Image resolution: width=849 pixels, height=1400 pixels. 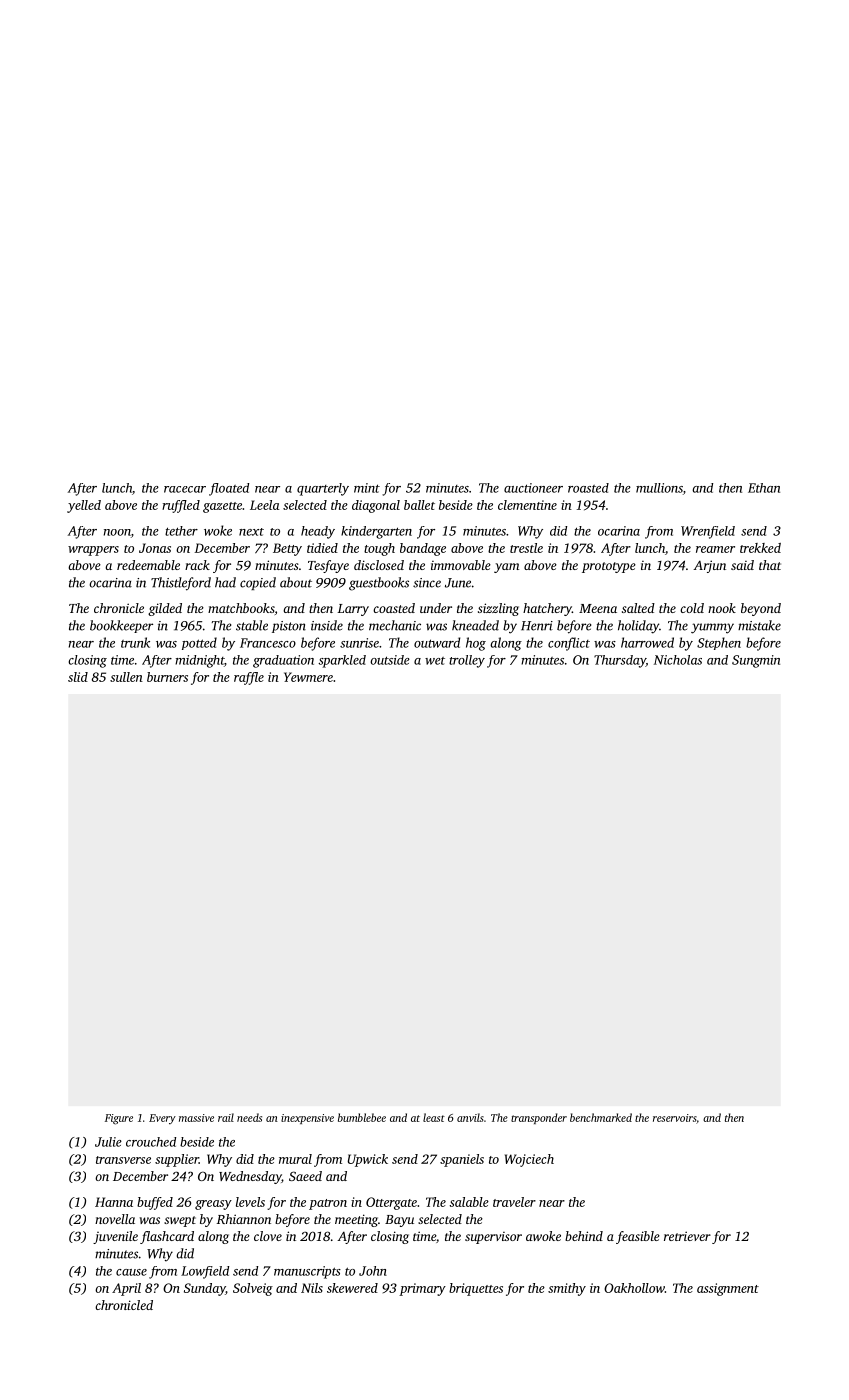 I want to click on disclosed, so click(x=379, y=565).
